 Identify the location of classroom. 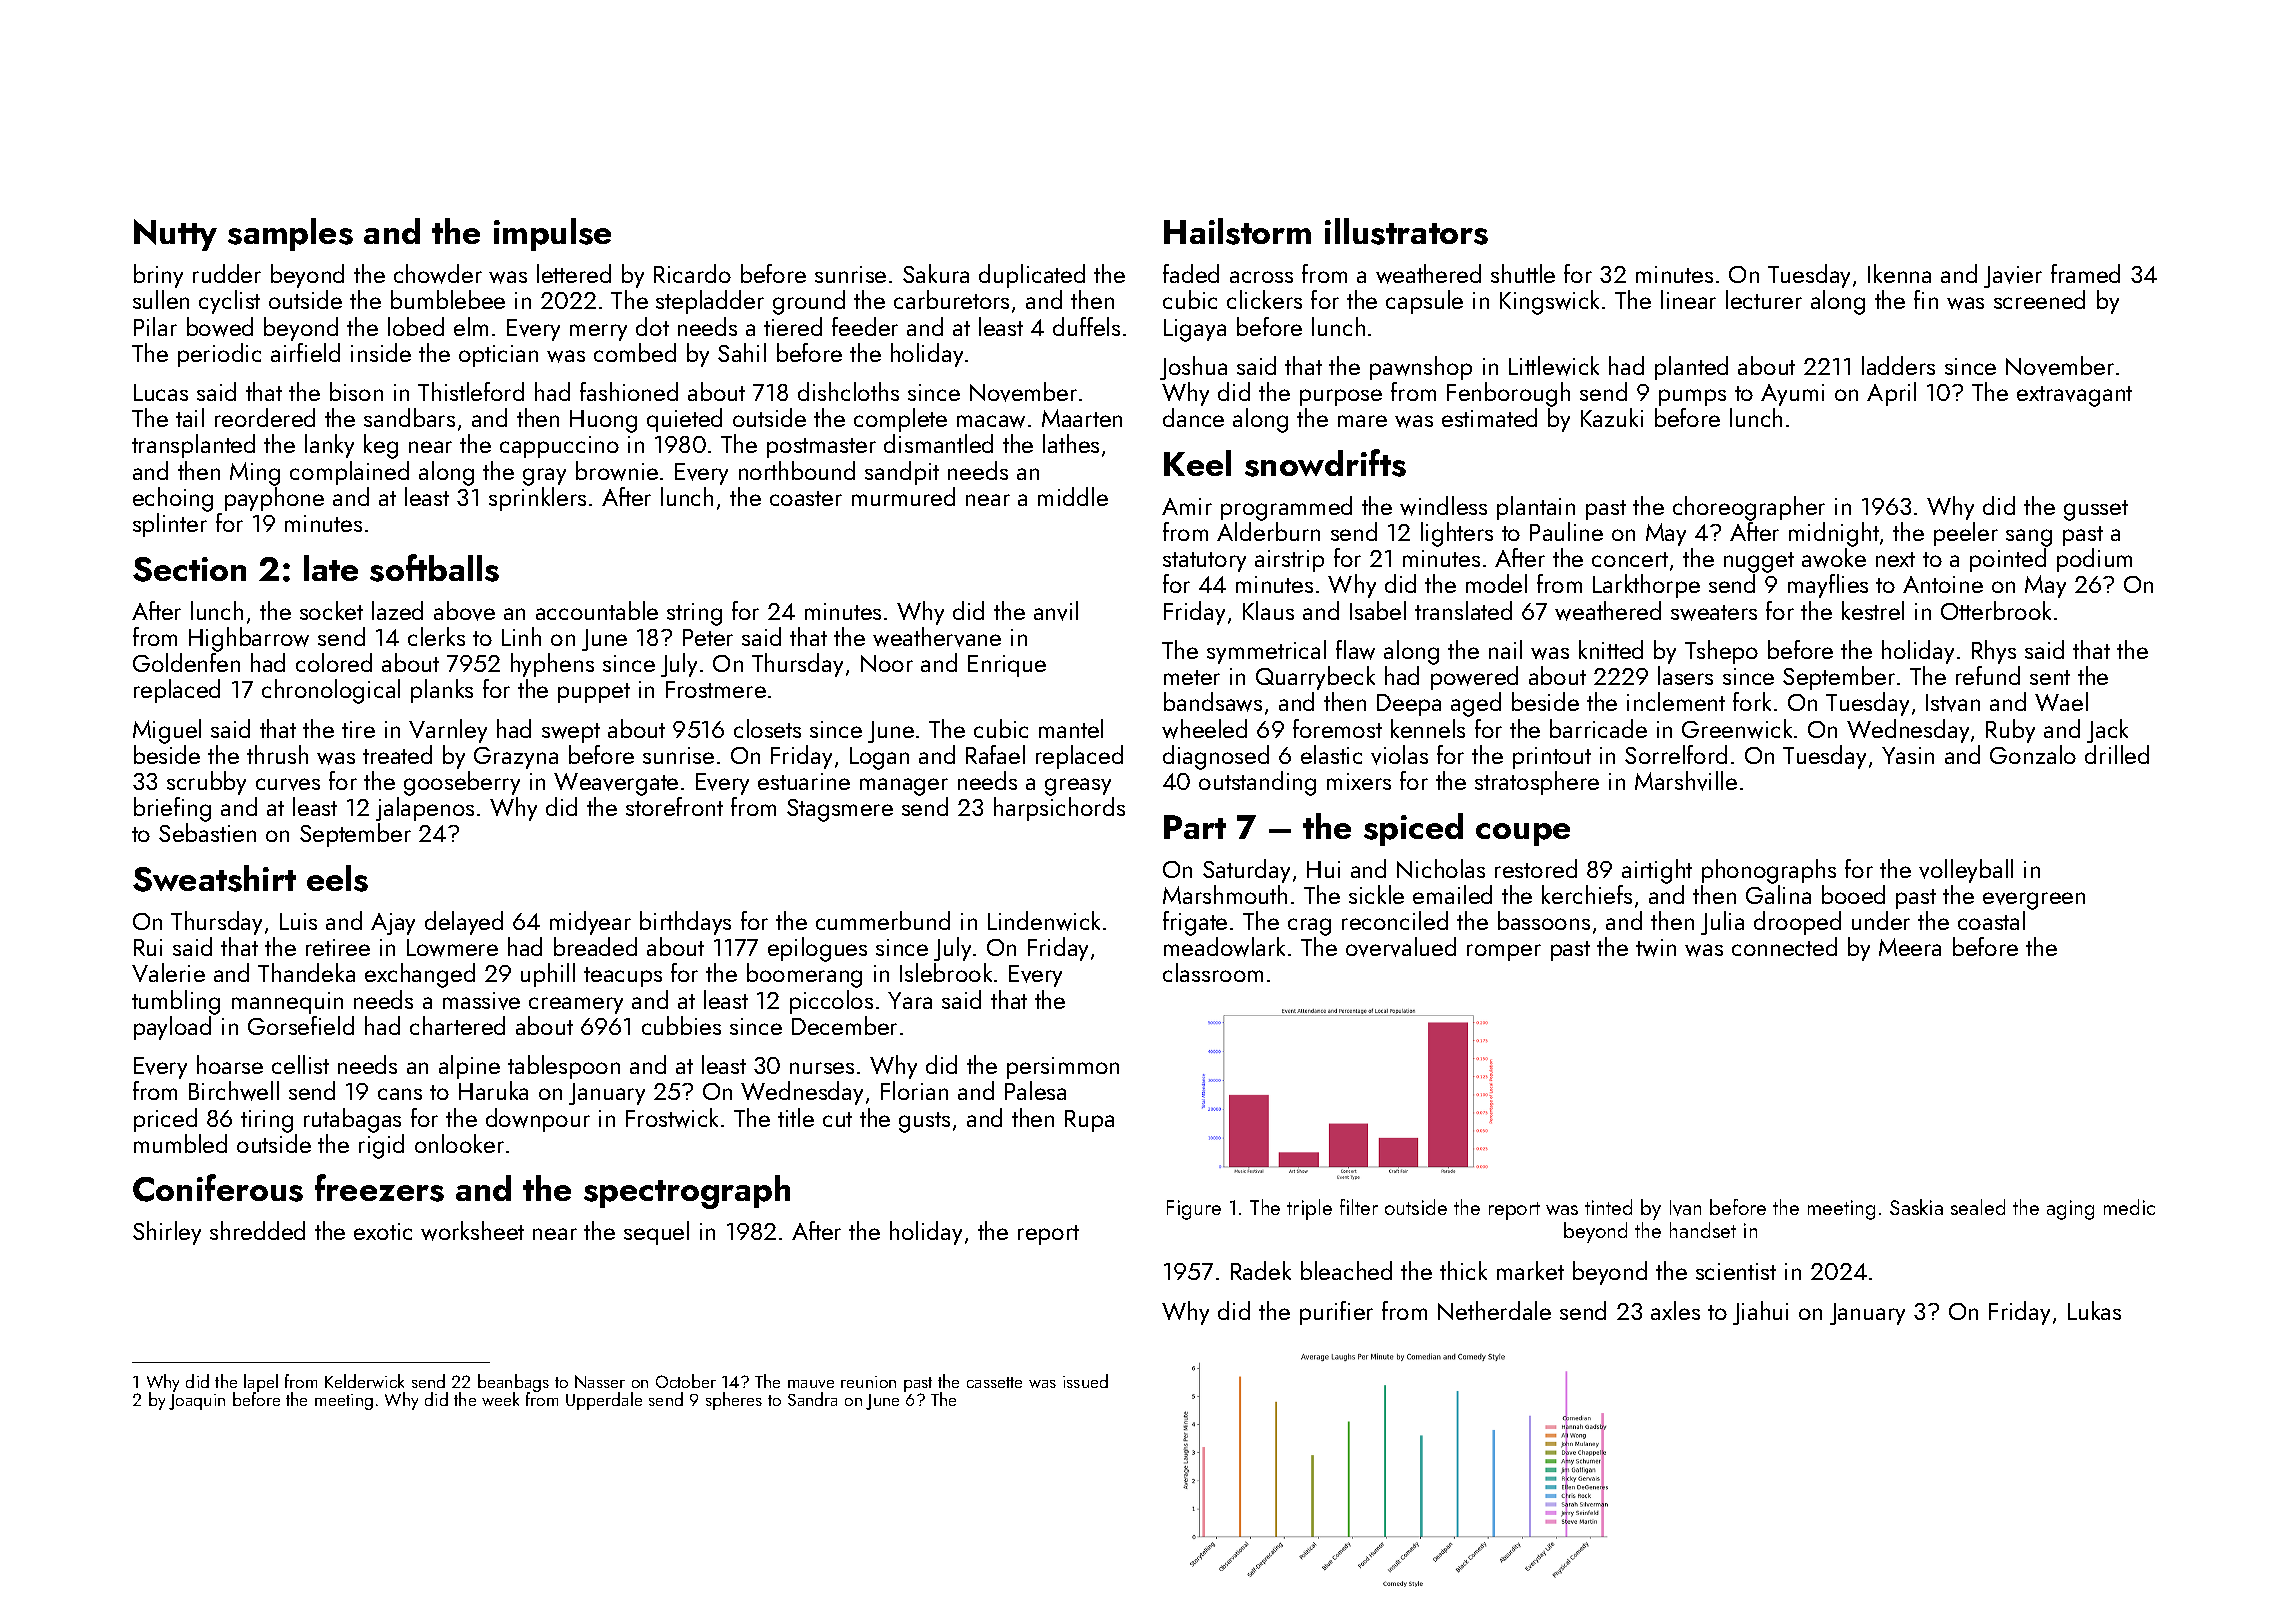
(1213, 972).
